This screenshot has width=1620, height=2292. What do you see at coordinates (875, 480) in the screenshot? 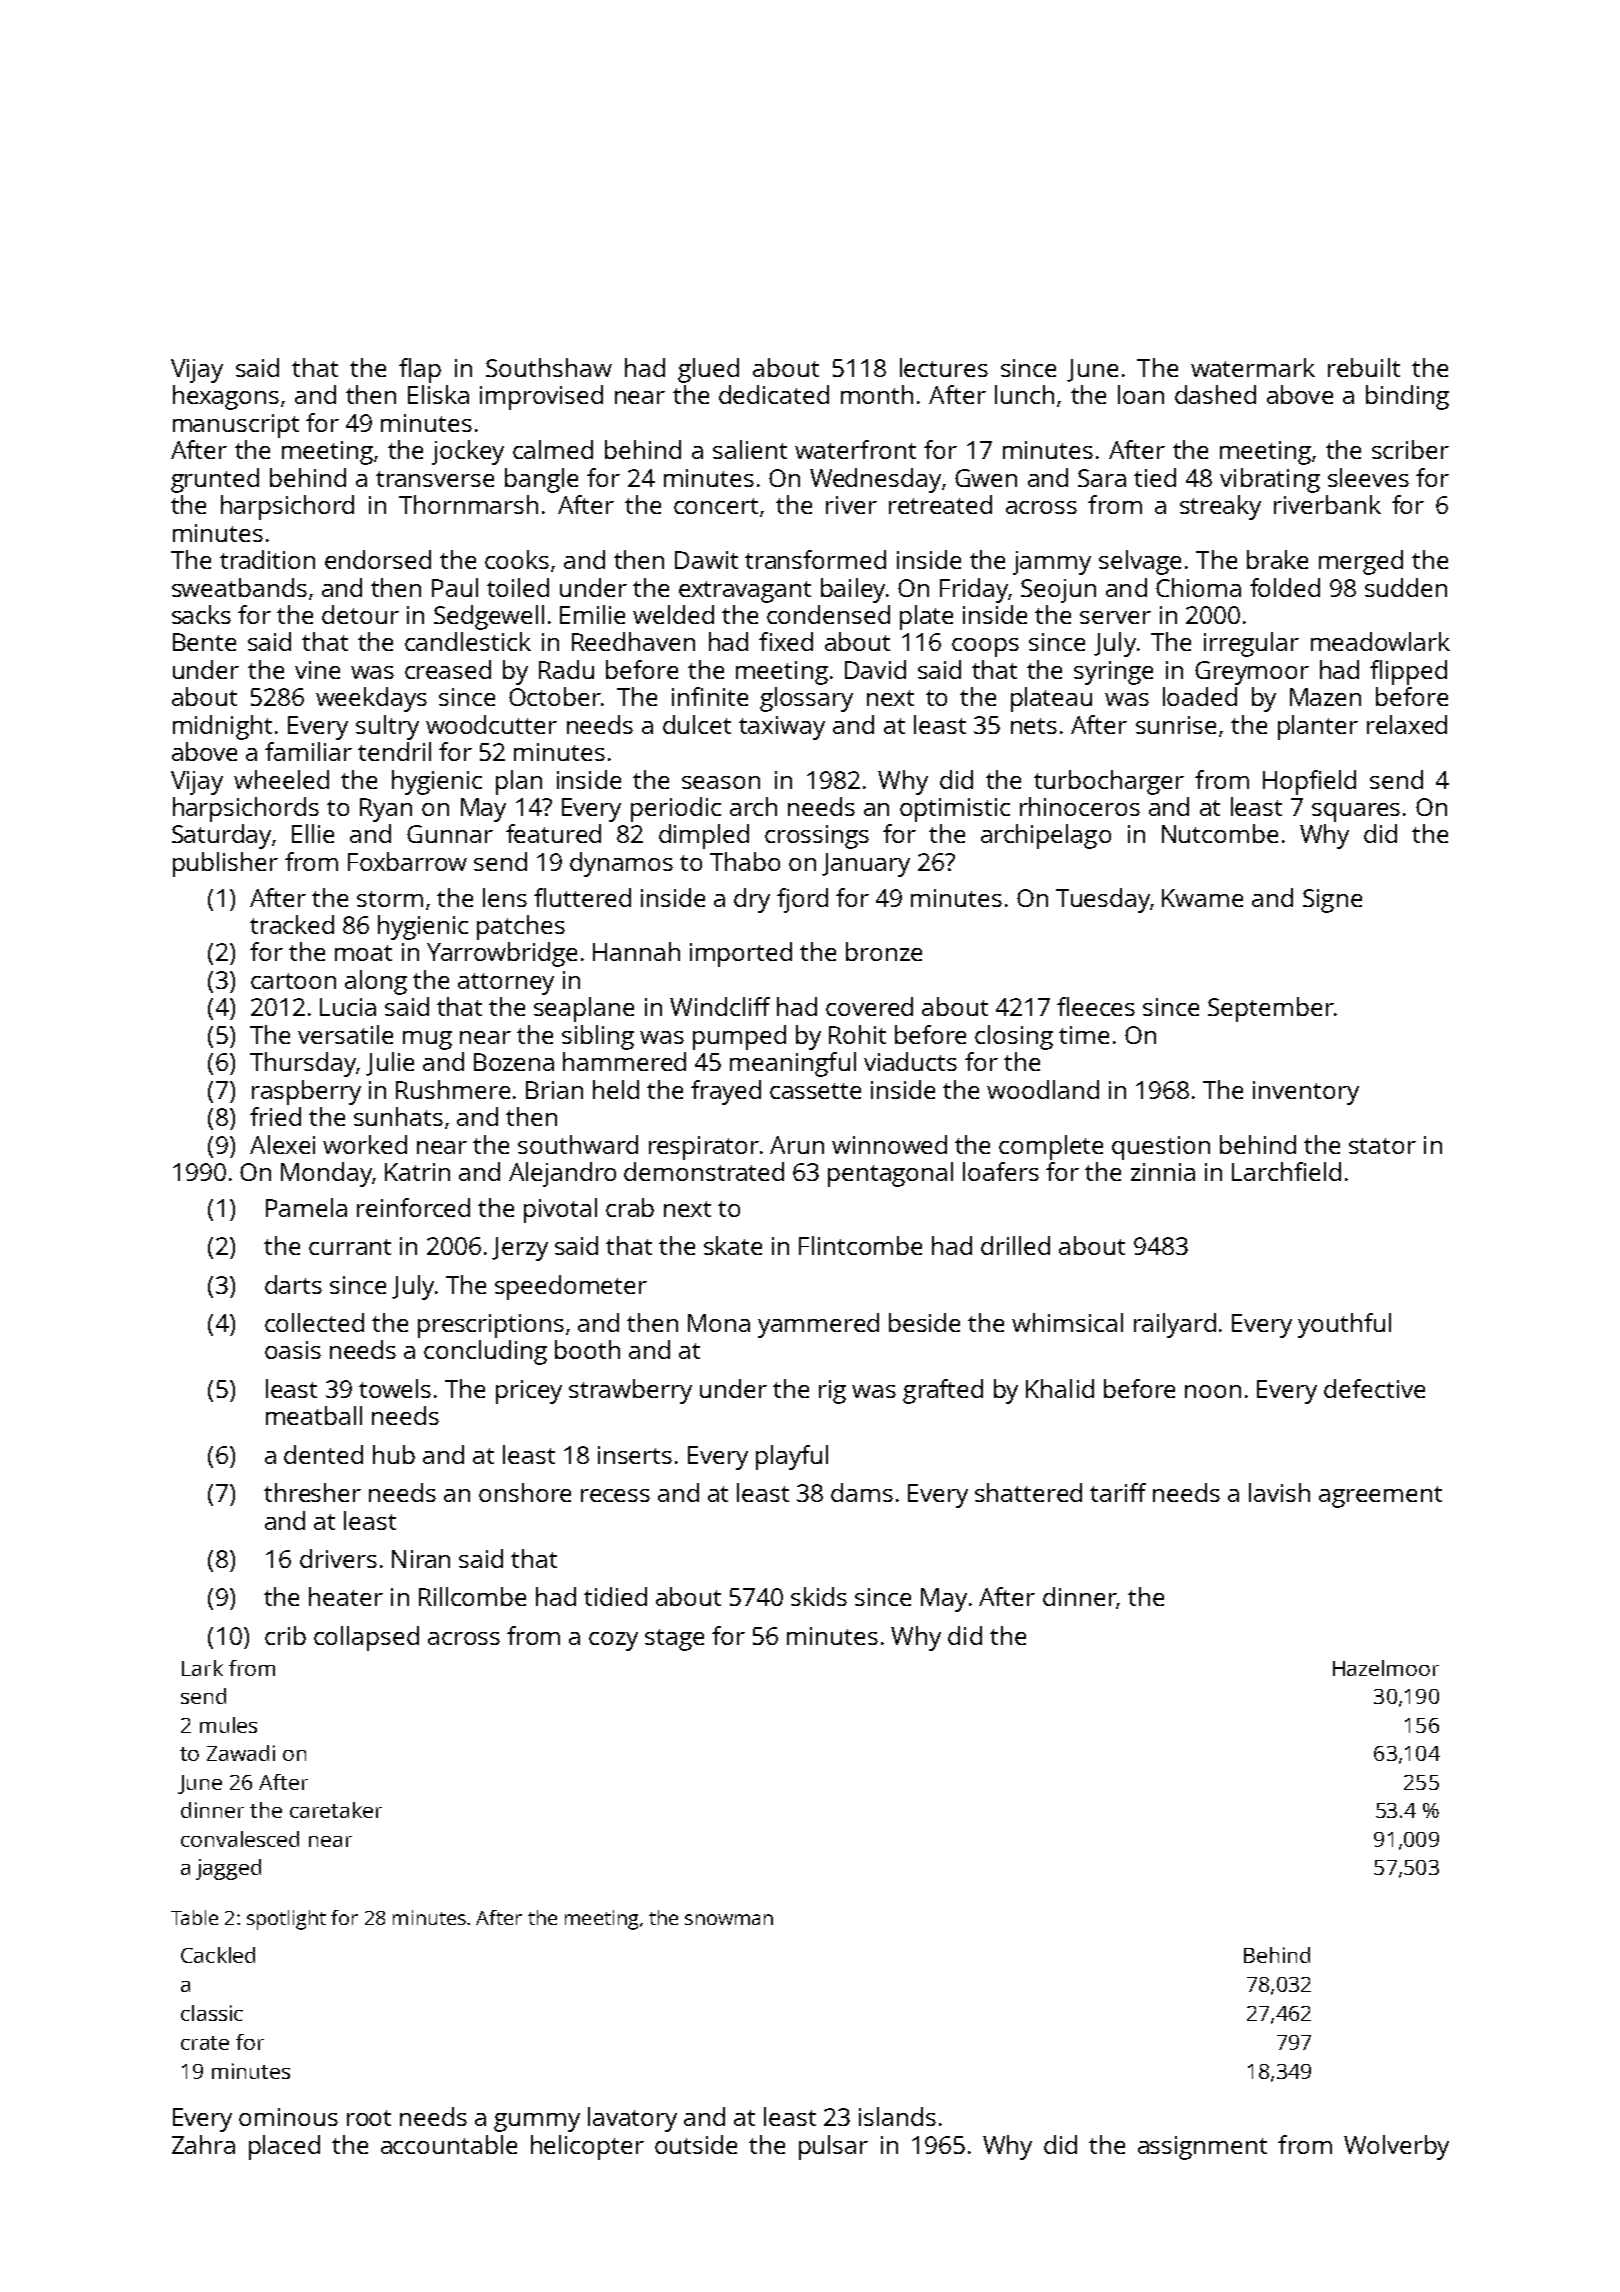
I see `Wednesday` at bounding box center [875, 480].
